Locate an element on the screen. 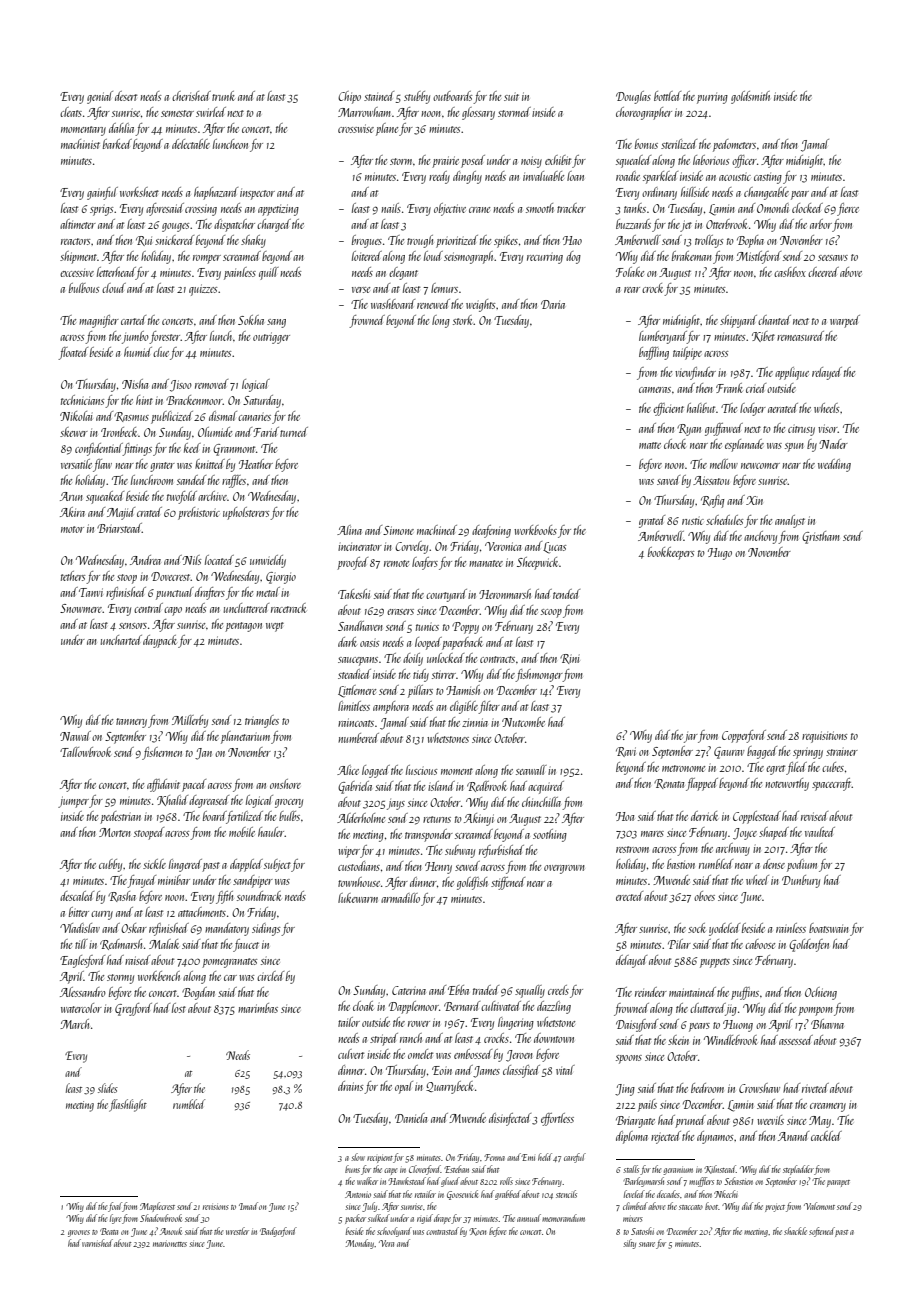 This screenshot has height=1308, width=924. relayed is located at coordinates (827, 373).
